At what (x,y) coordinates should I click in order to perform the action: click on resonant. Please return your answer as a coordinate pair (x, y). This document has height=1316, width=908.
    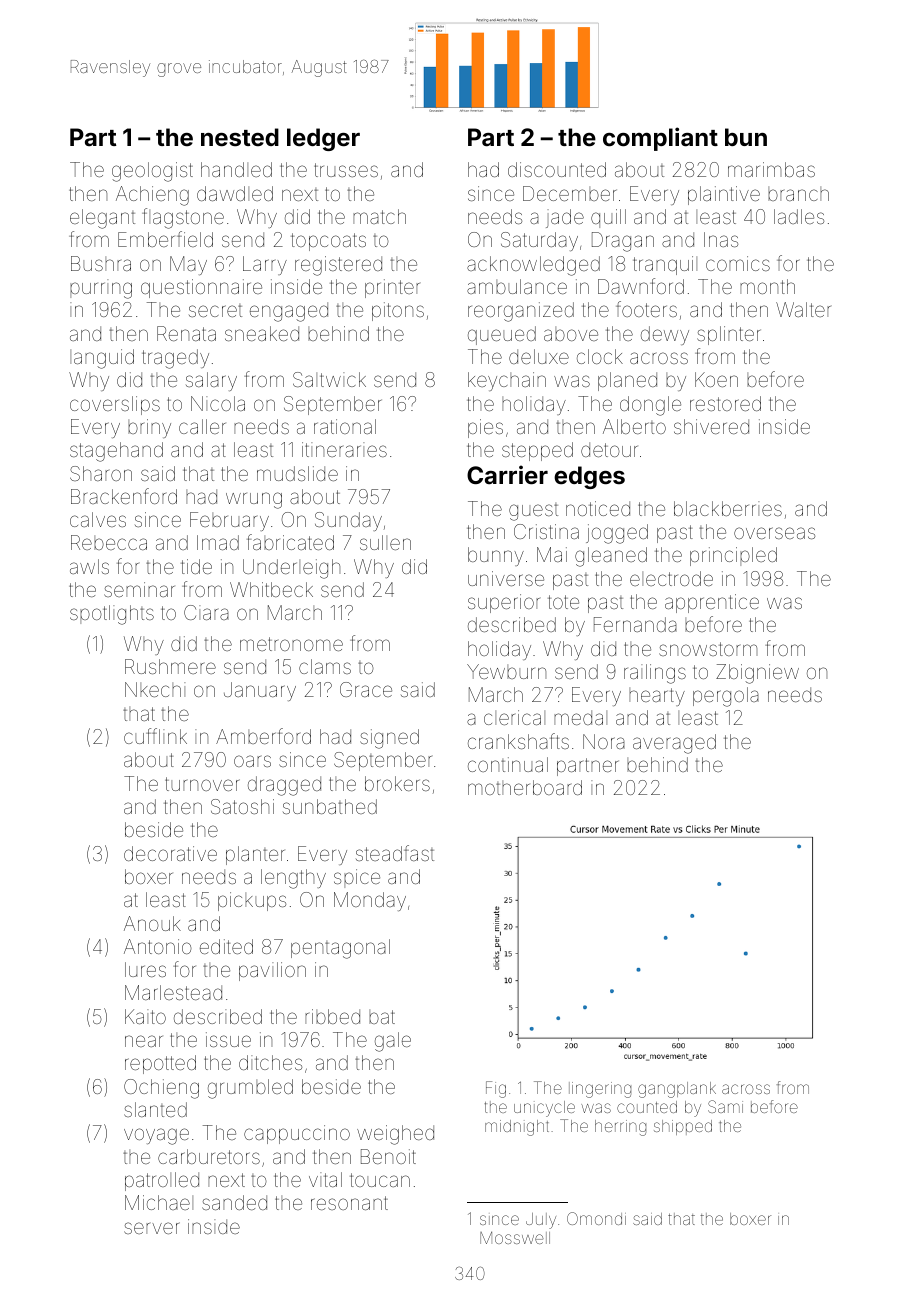
    Looking at the image, I should click on (349, 1203).
